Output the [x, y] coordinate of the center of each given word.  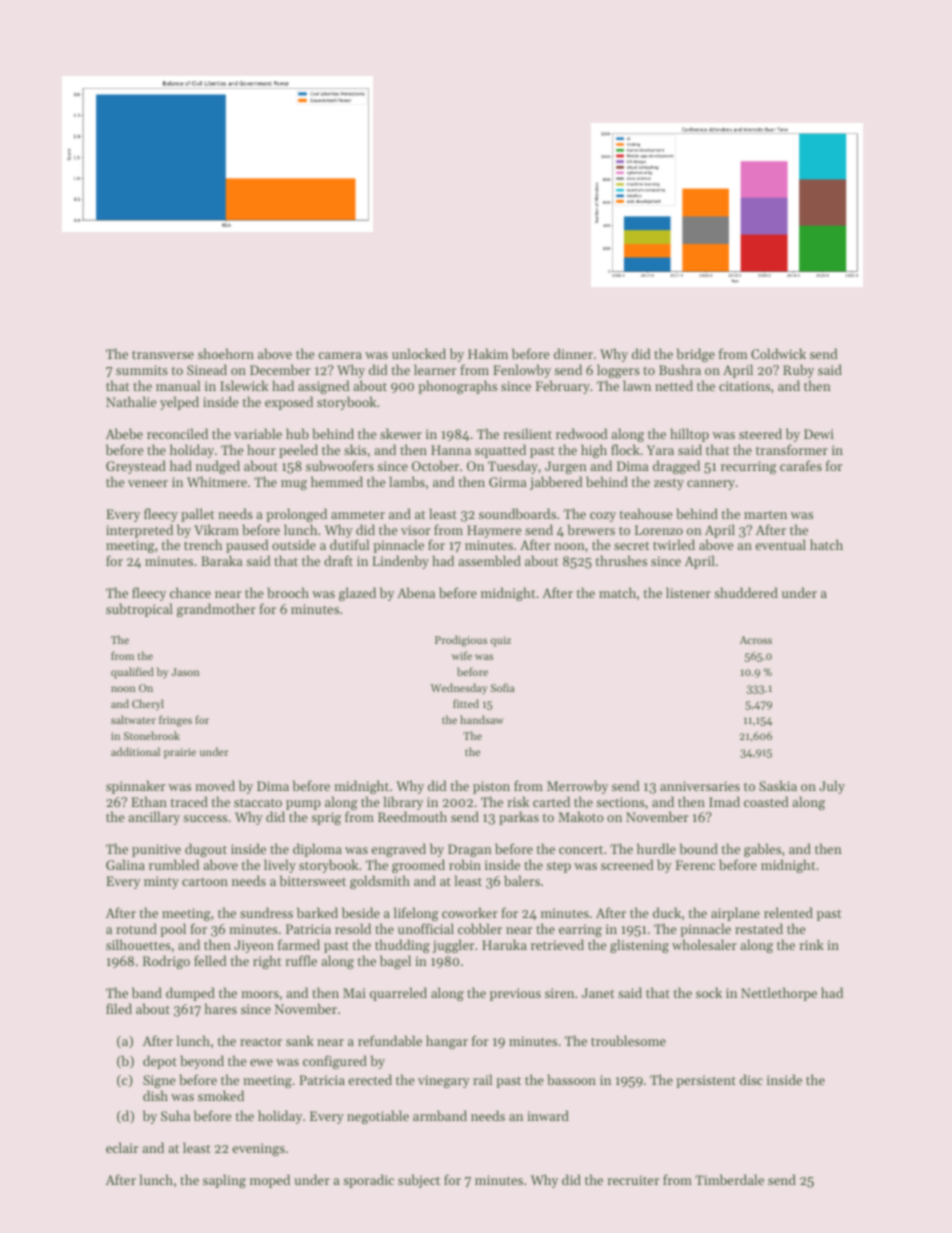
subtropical [139, 610]
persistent [706, 1081]
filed [119, 1008]
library [403, 803]
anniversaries [700, 786]
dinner [573, 353]
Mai [354, 993]
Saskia [778, 785]
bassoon [571, 1079]
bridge [696, 355]
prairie [180, 753]
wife [462, 655]
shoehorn [226, 353]
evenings [258, 1149]
